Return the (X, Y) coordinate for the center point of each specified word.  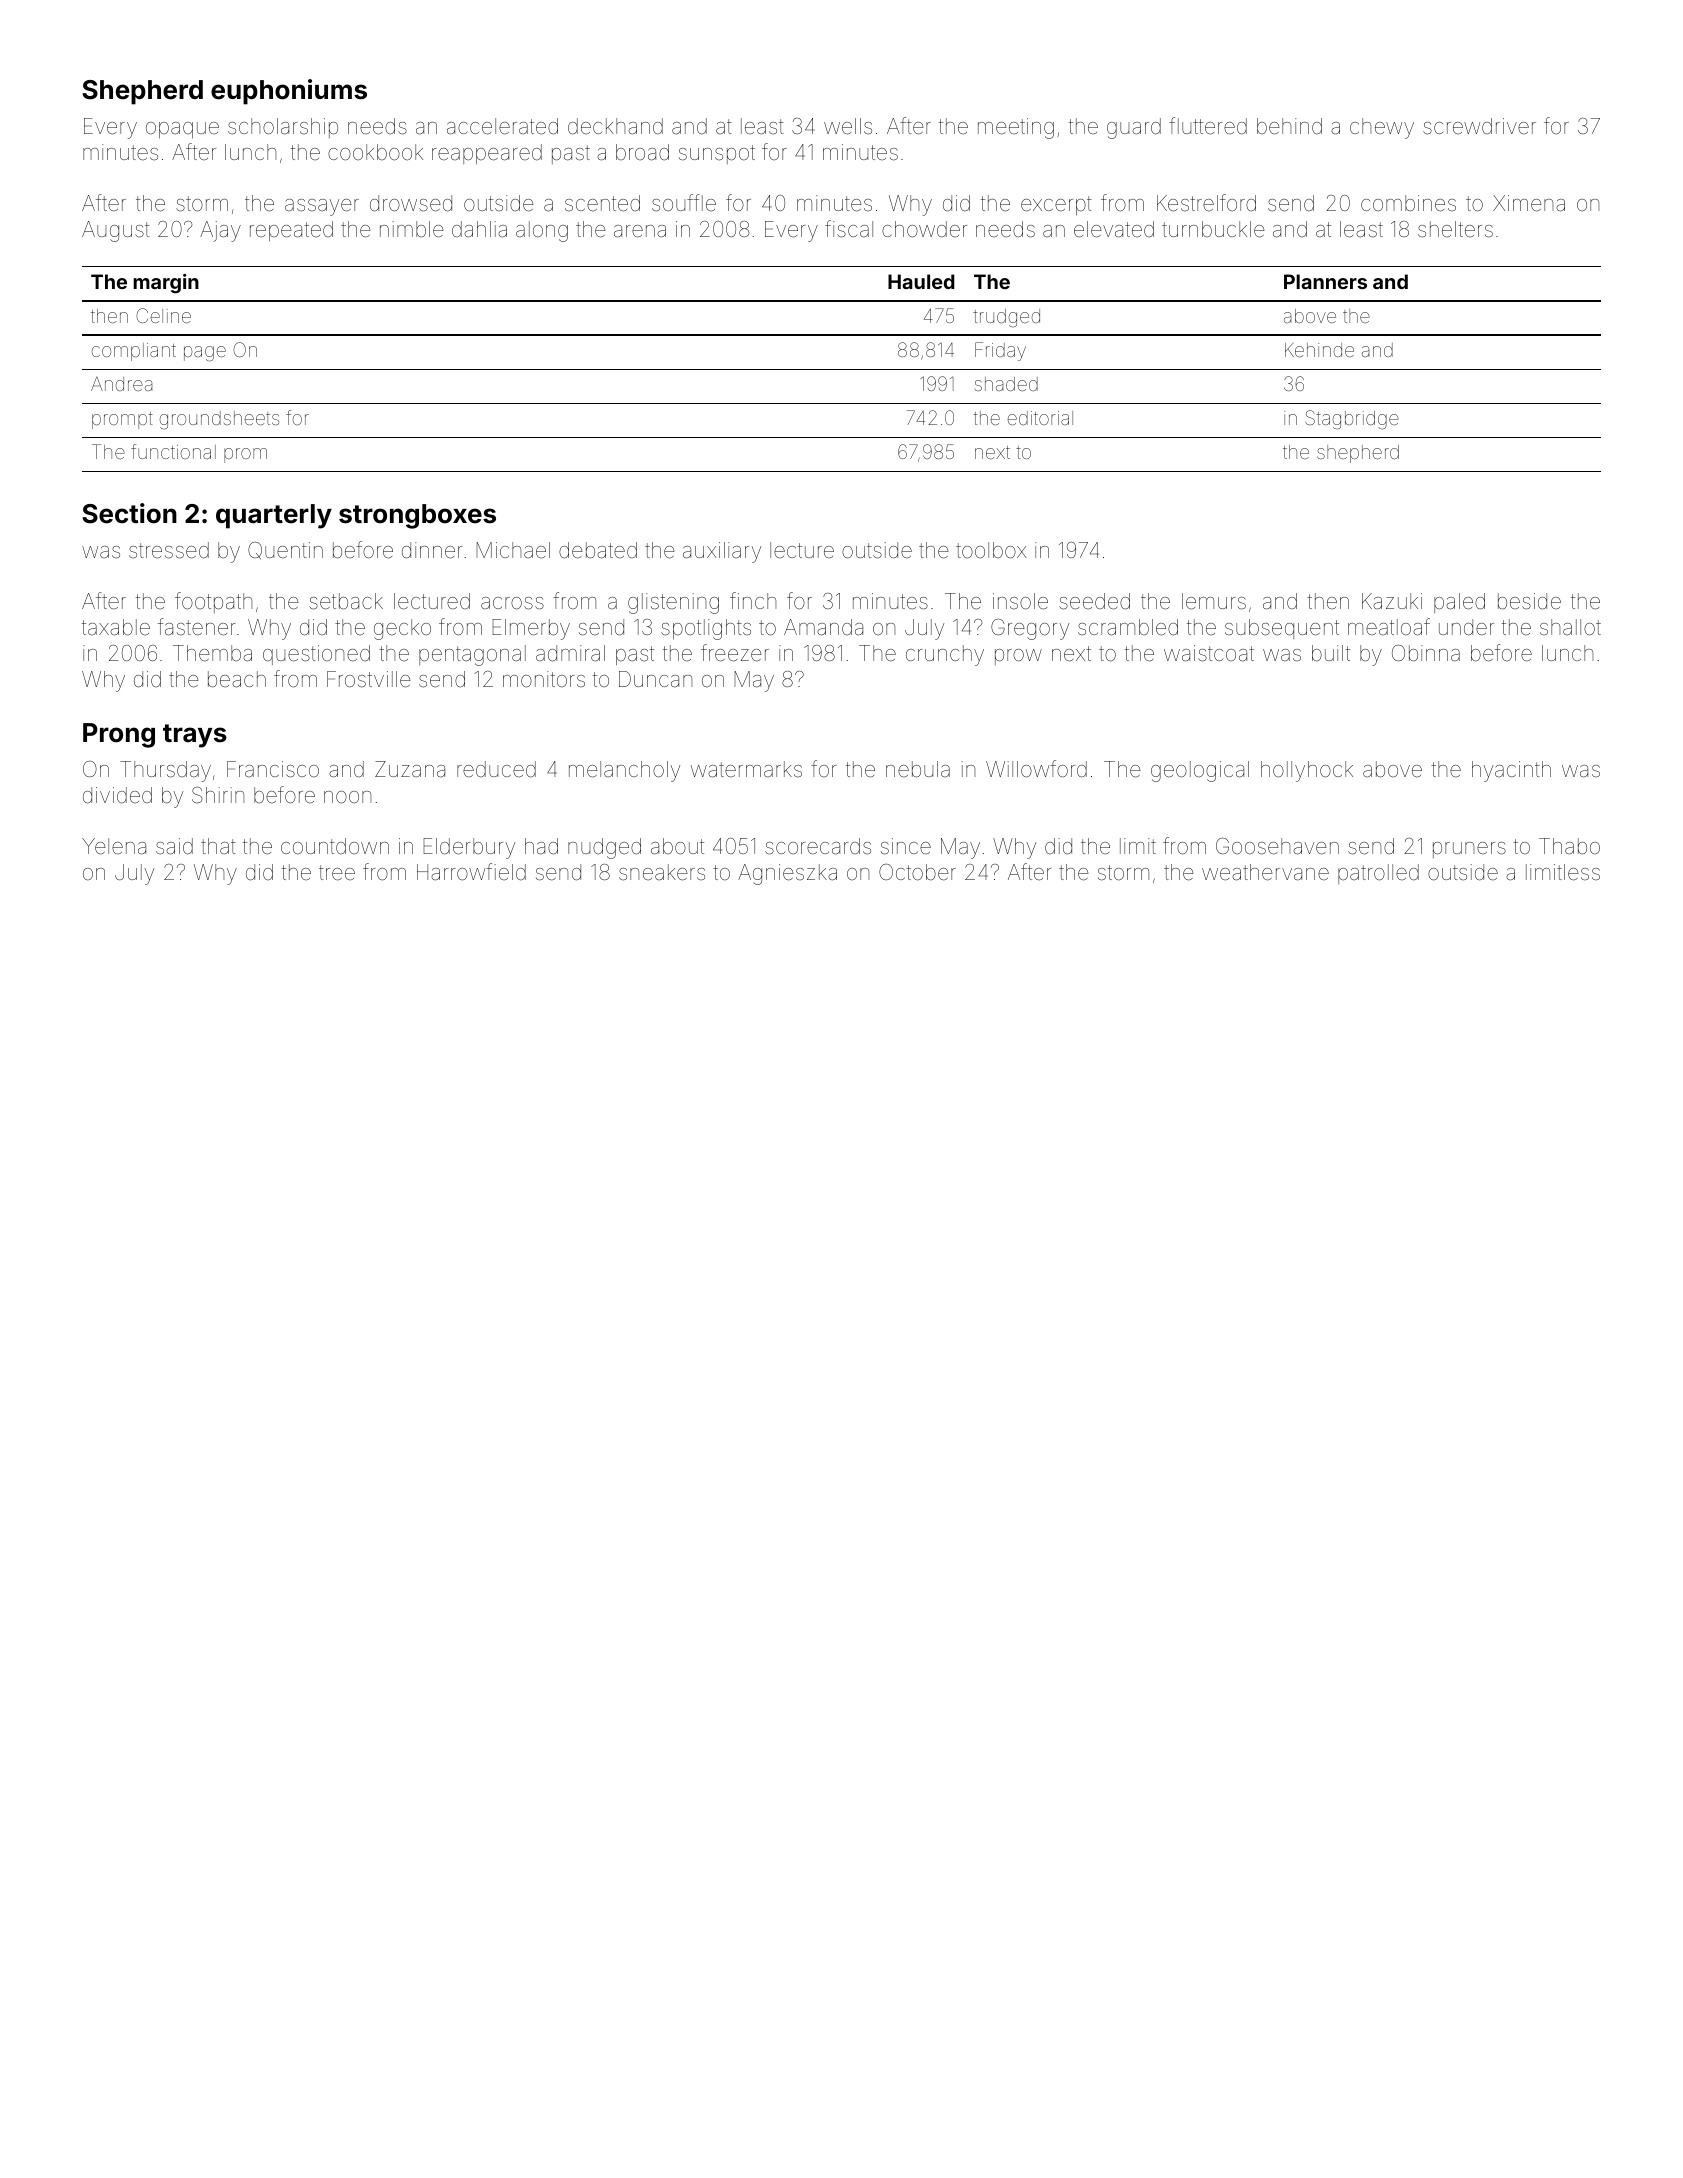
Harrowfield (471, 872)
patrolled (1378, 874)
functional (173, 451)
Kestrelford (1206, 203)
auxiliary (722, 552)
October (917, 872)
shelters (1455, 229)
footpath (213, 602)
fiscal (849, 229)
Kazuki (1392, 601)
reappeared (487, 154)
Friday (1000, 351)
